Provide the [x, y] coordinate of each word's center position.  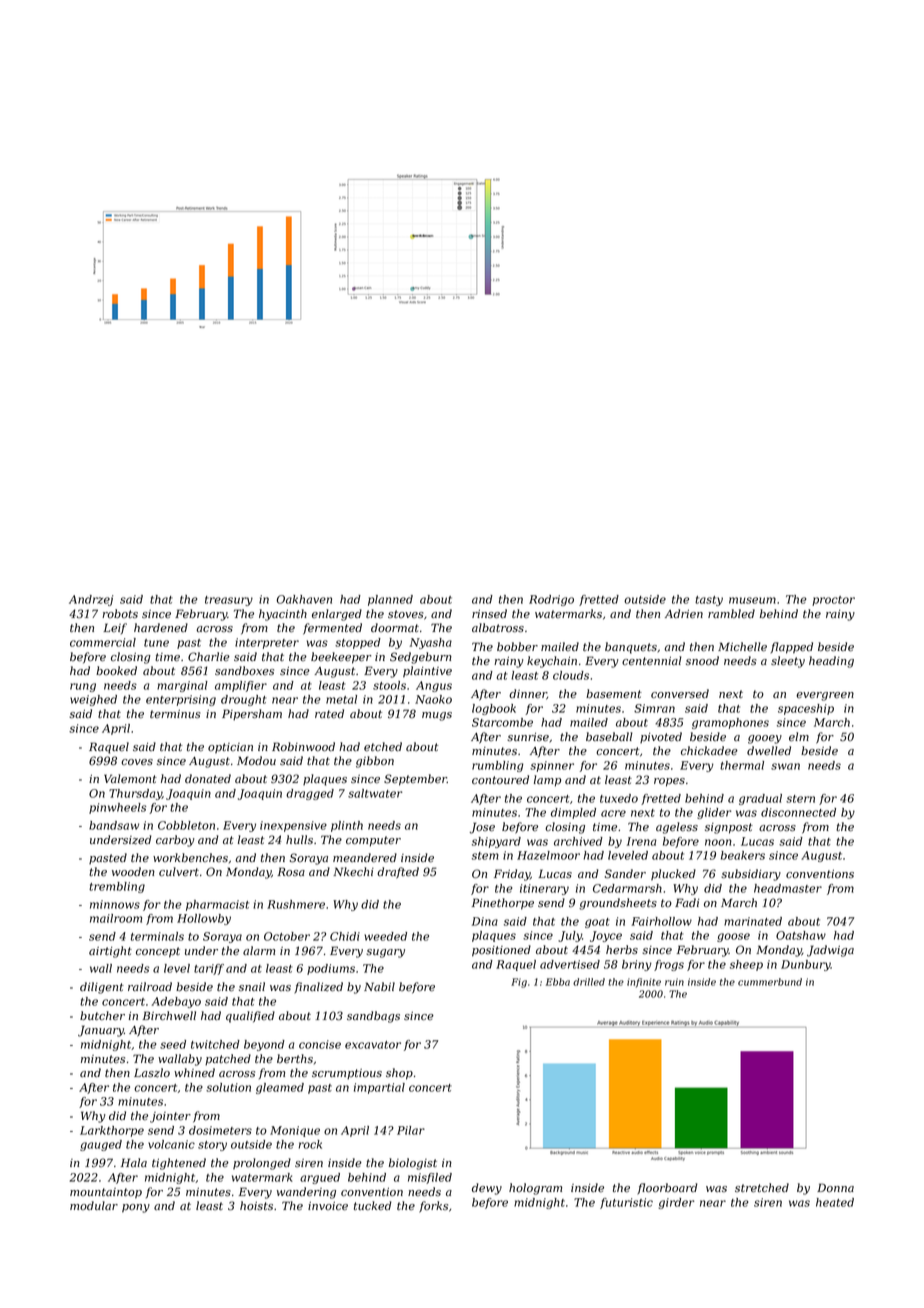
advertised [570, 964]
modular [94, 1205]
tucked [373, 1205]
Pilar [411, 1130]
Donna [835, 1187]
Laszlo [152, 1073]
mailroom [116, 918]
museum [752, 600]
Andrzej [91, 600]
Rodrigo [551, 600]
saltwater [375, 793]
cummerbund [770, 982]
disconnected [798, 812]
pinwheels [117, 808]
